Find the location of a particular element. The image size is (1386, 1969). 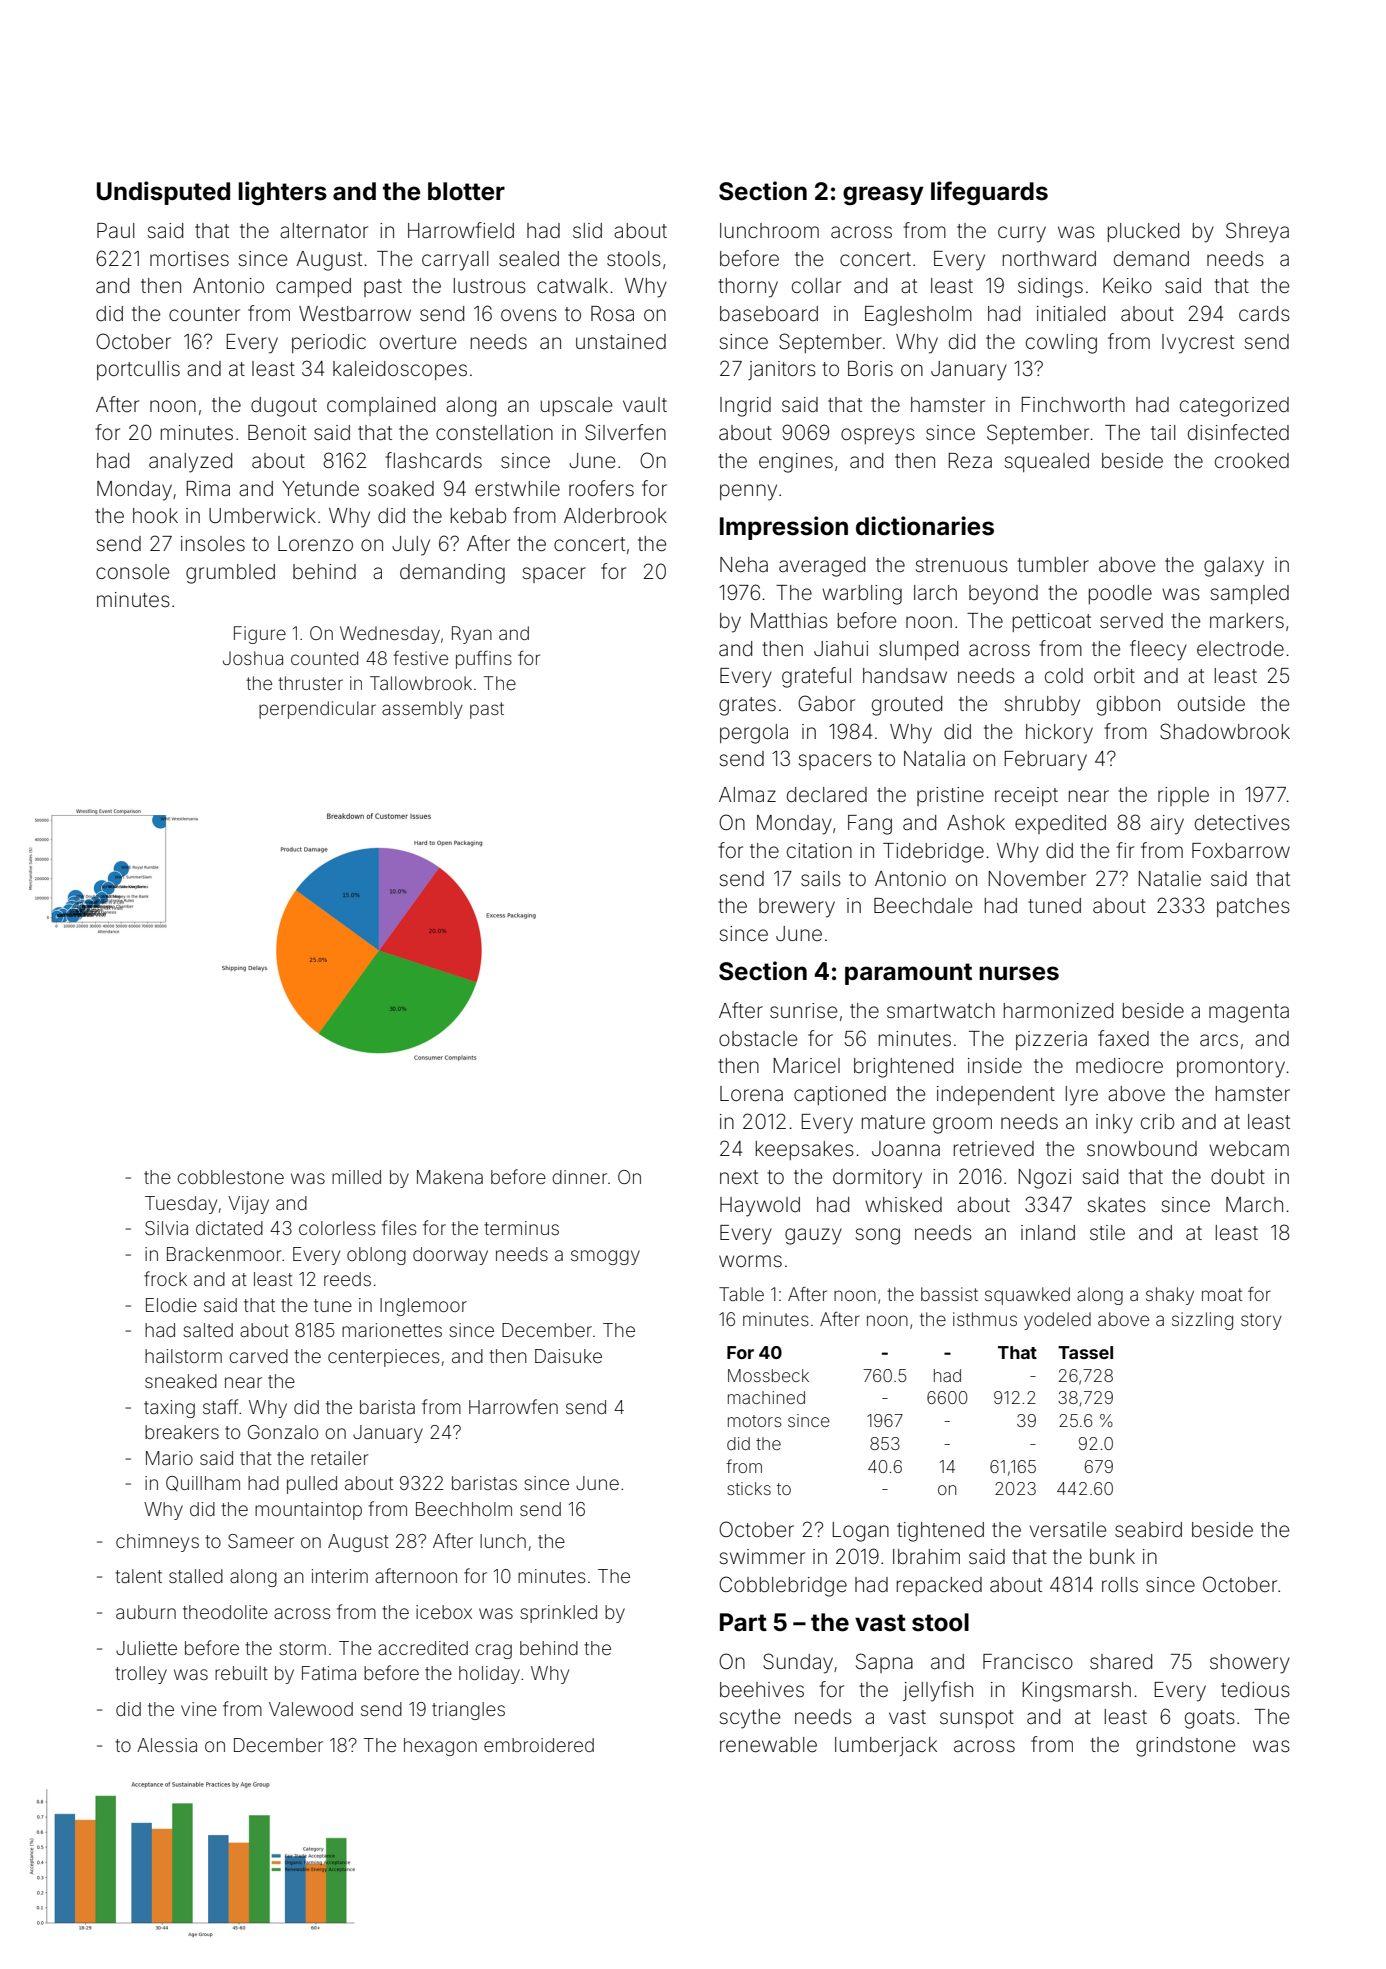

pristine is located at coordinates (950, 796).
